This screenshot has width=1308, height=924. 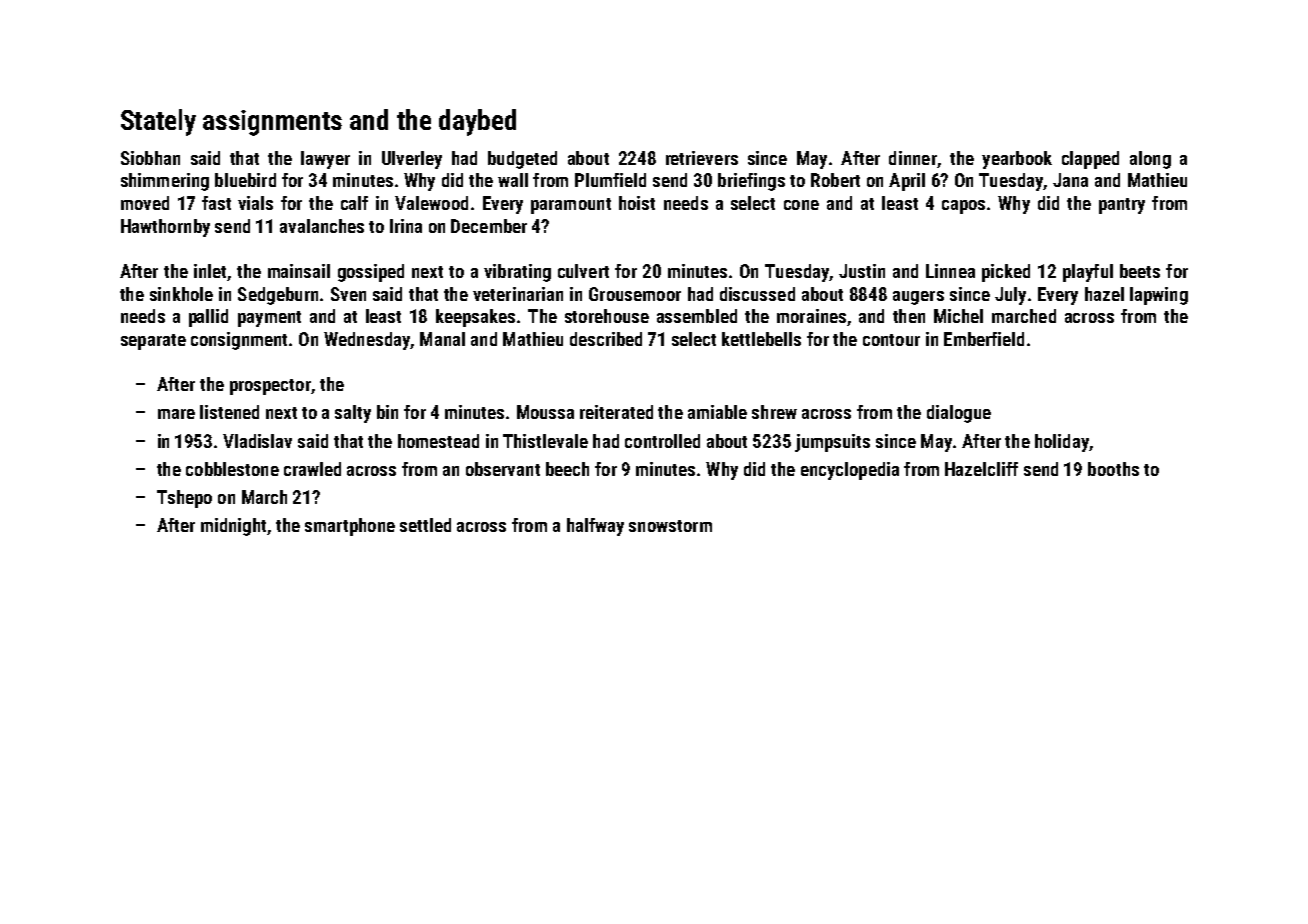 I want to click on sinkhole, so click(x=181, y=294).
